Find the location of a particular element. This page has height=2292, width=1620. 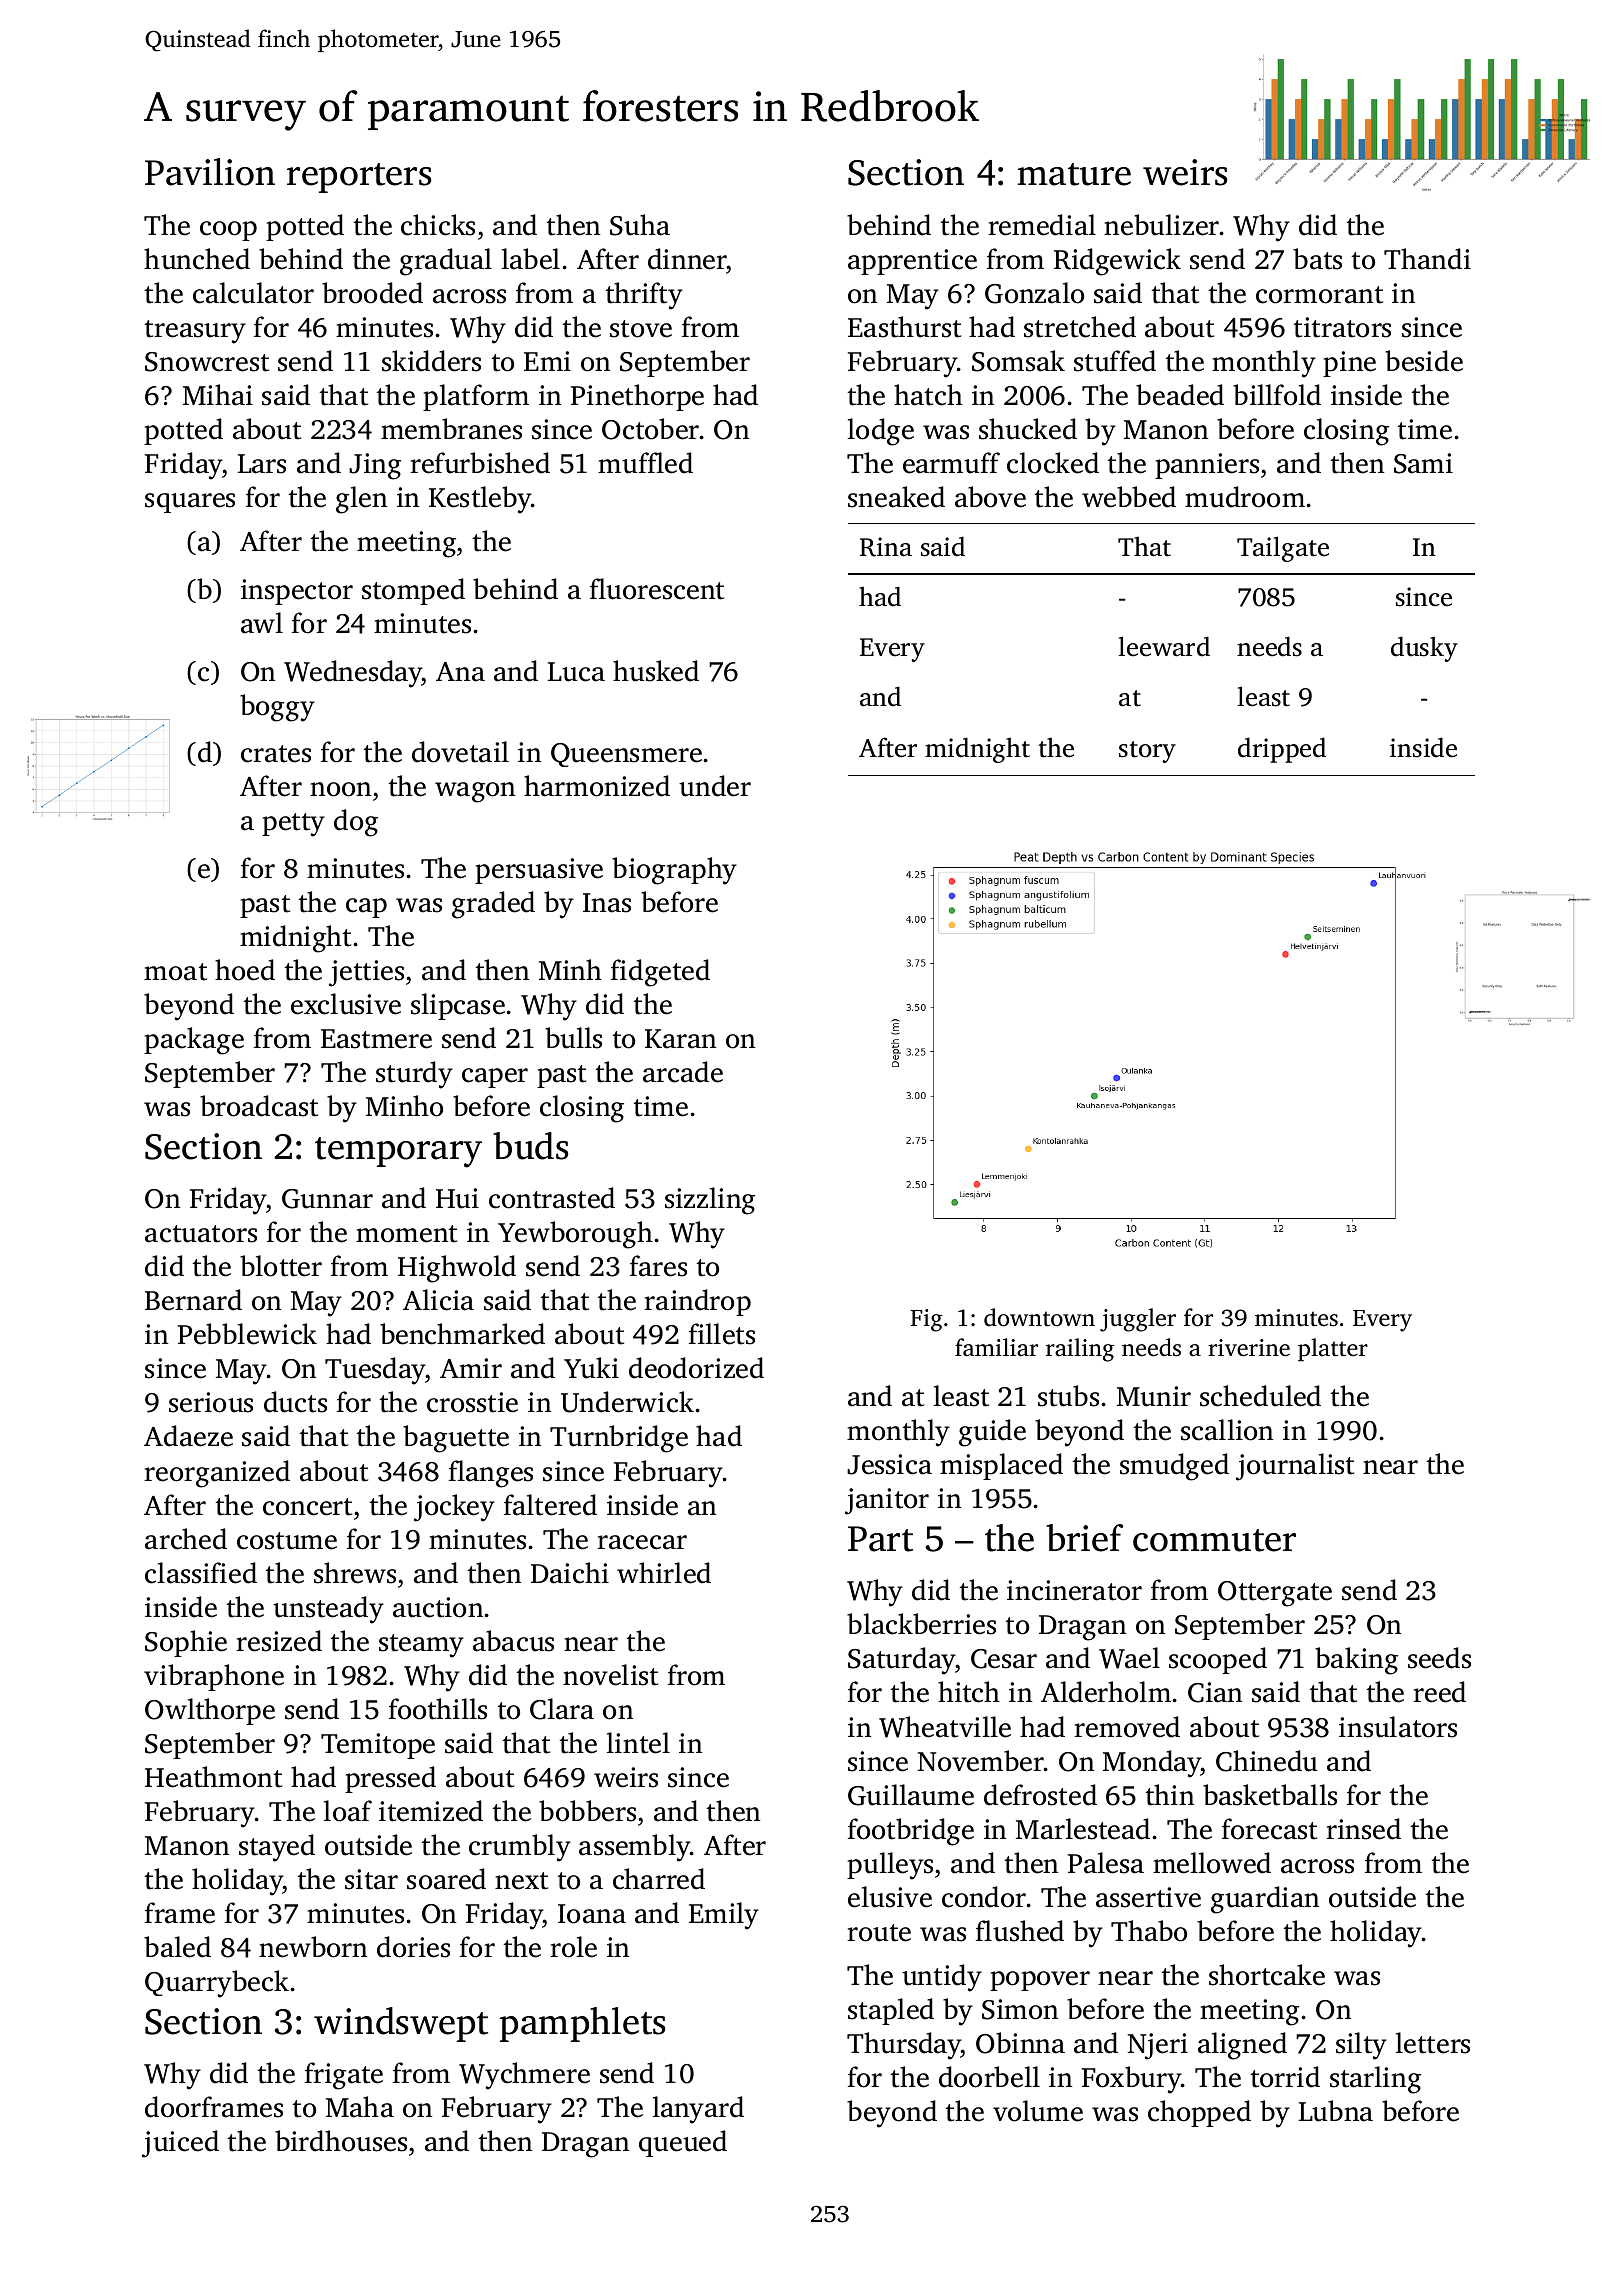

Karan is located at coordinates (681, 1039).
